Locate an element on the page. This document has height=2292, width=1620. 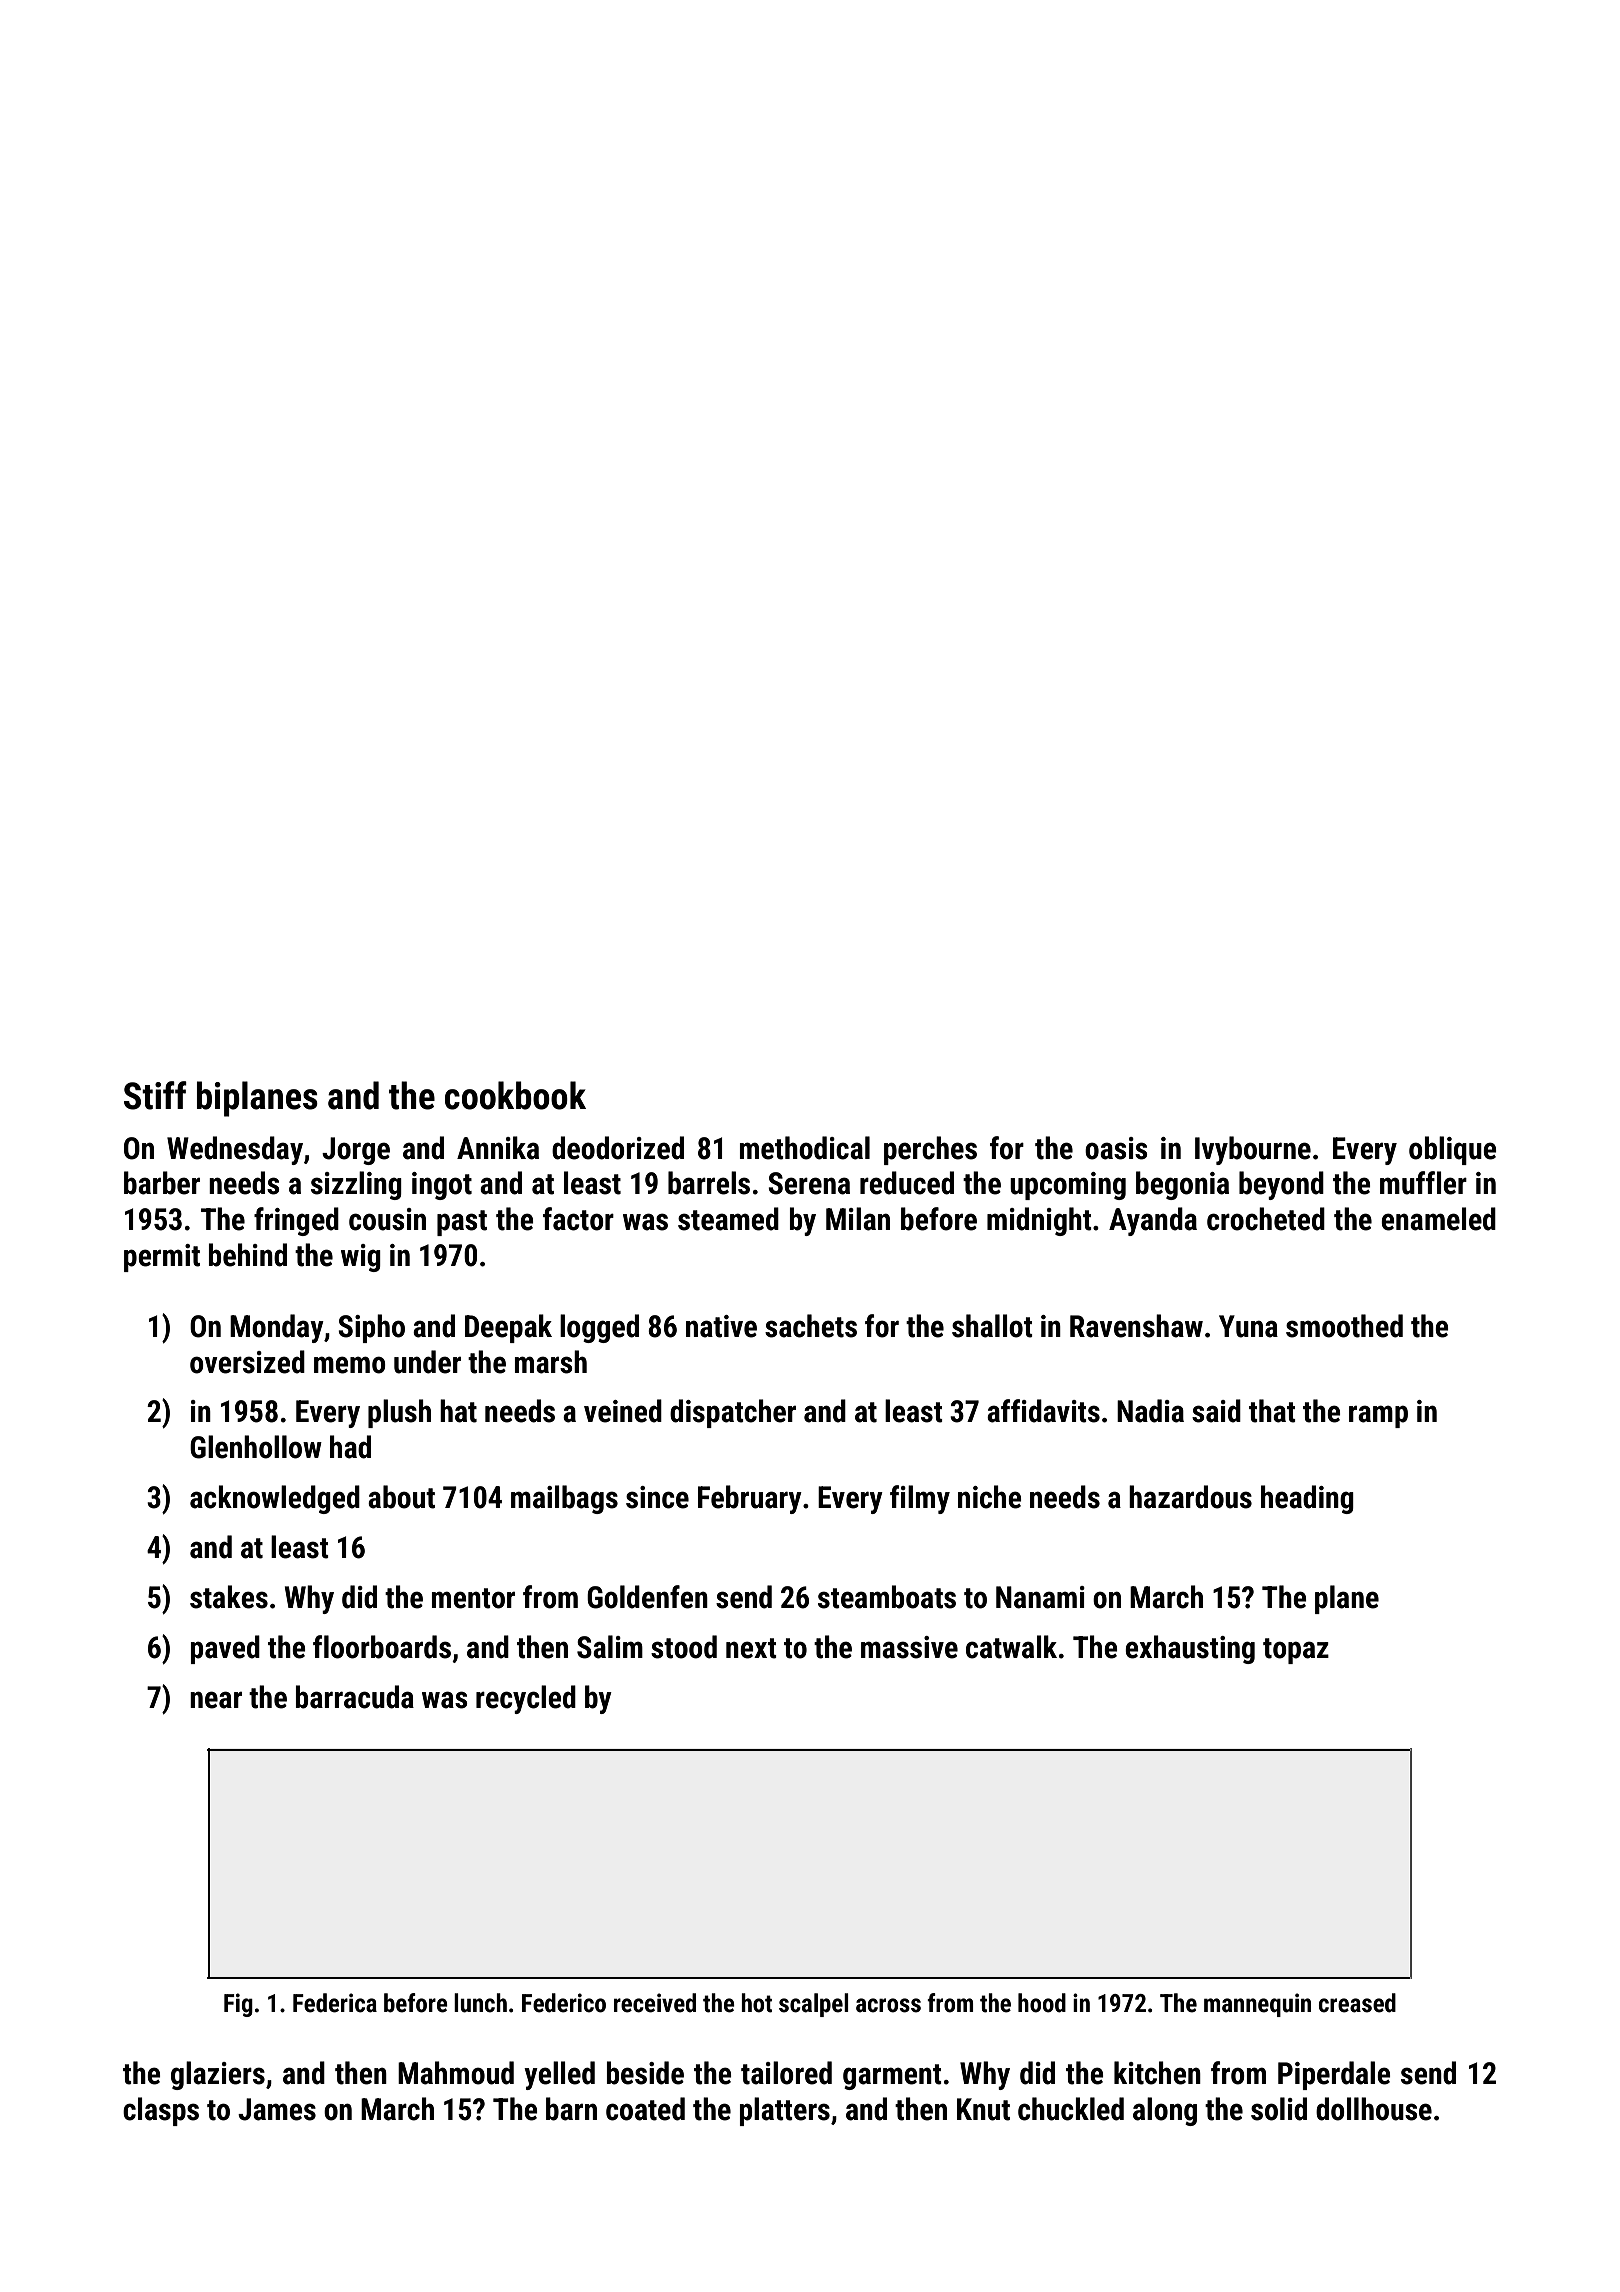
permit is located at coordinates (162, 1258).
